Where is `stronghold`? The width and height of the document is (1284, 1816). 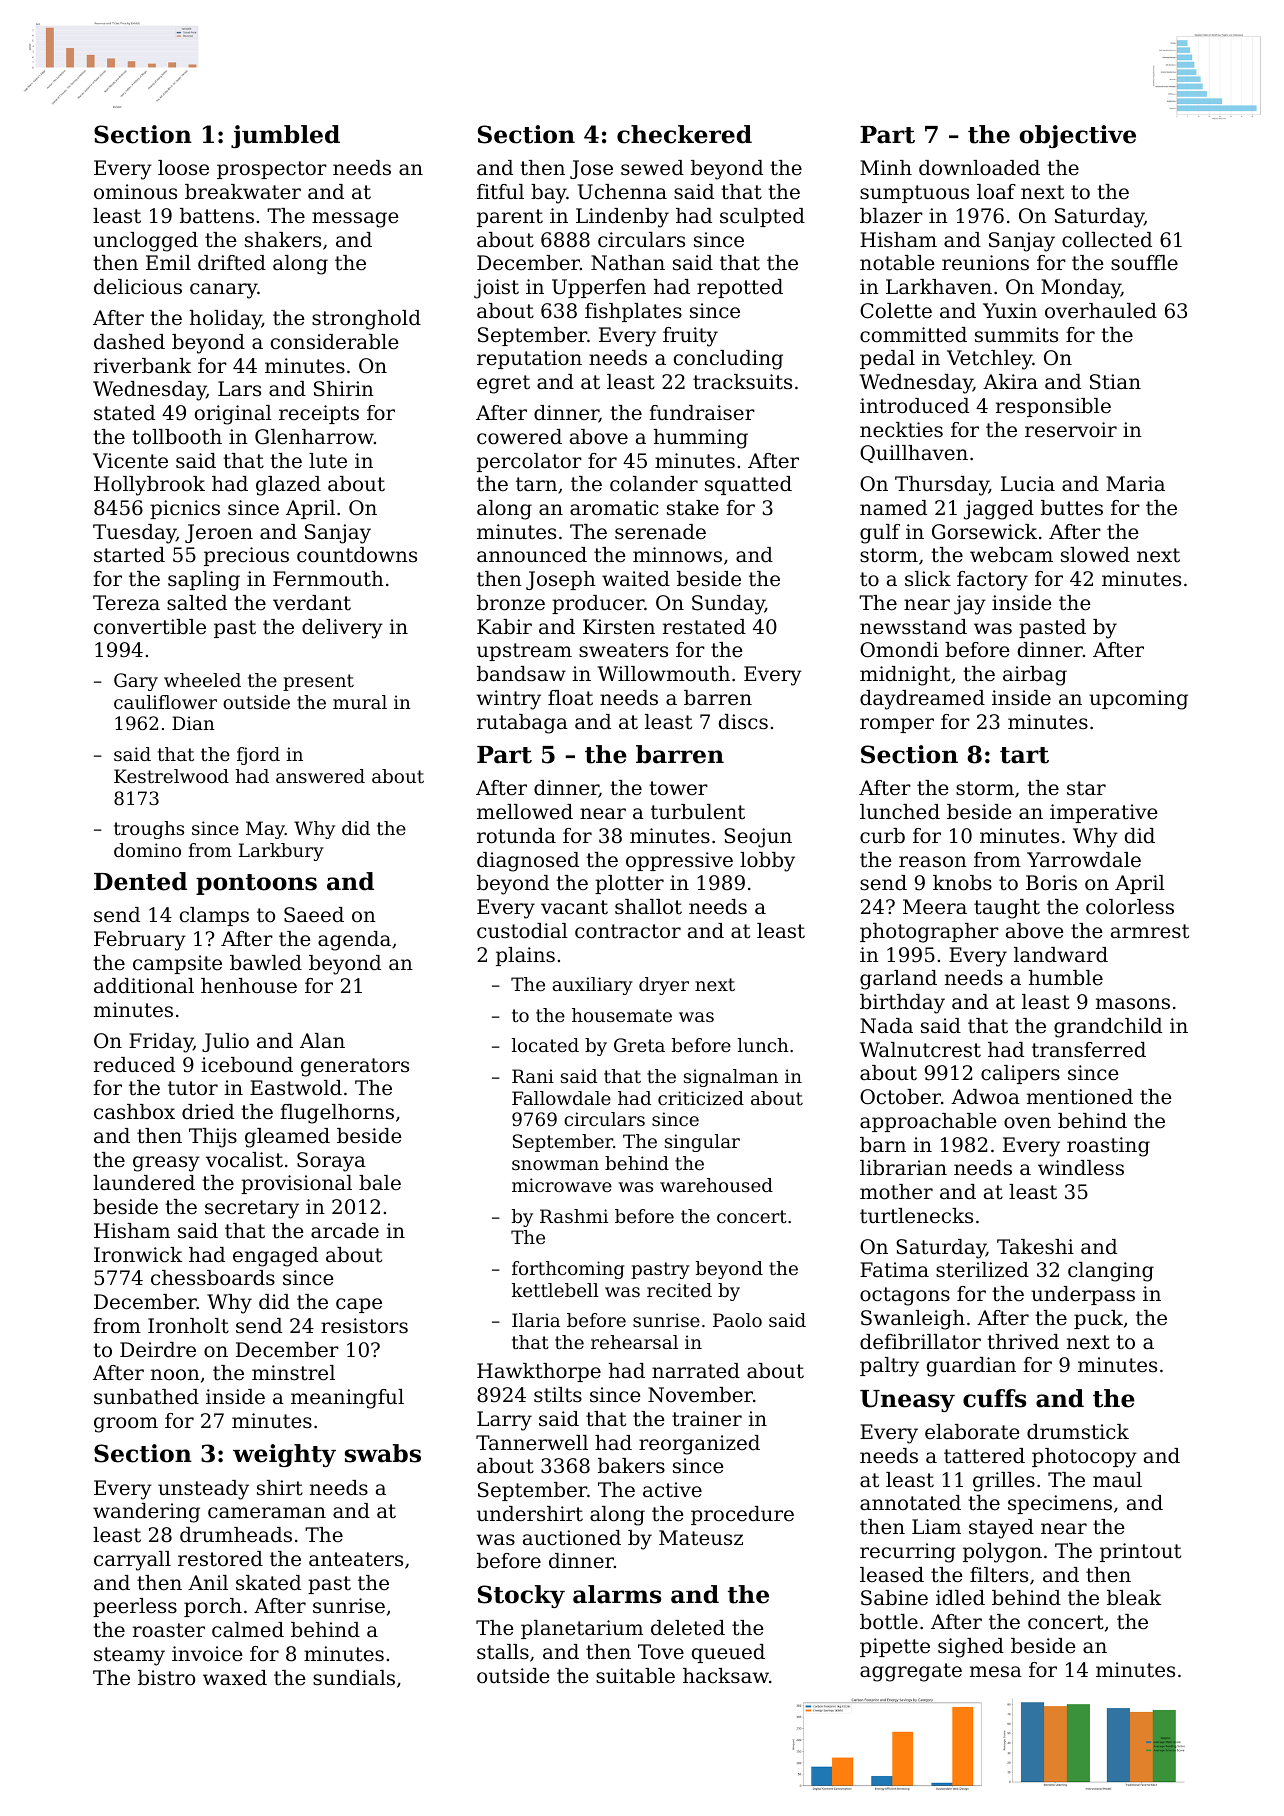 stronghold is located at coordinates (366, 320).
